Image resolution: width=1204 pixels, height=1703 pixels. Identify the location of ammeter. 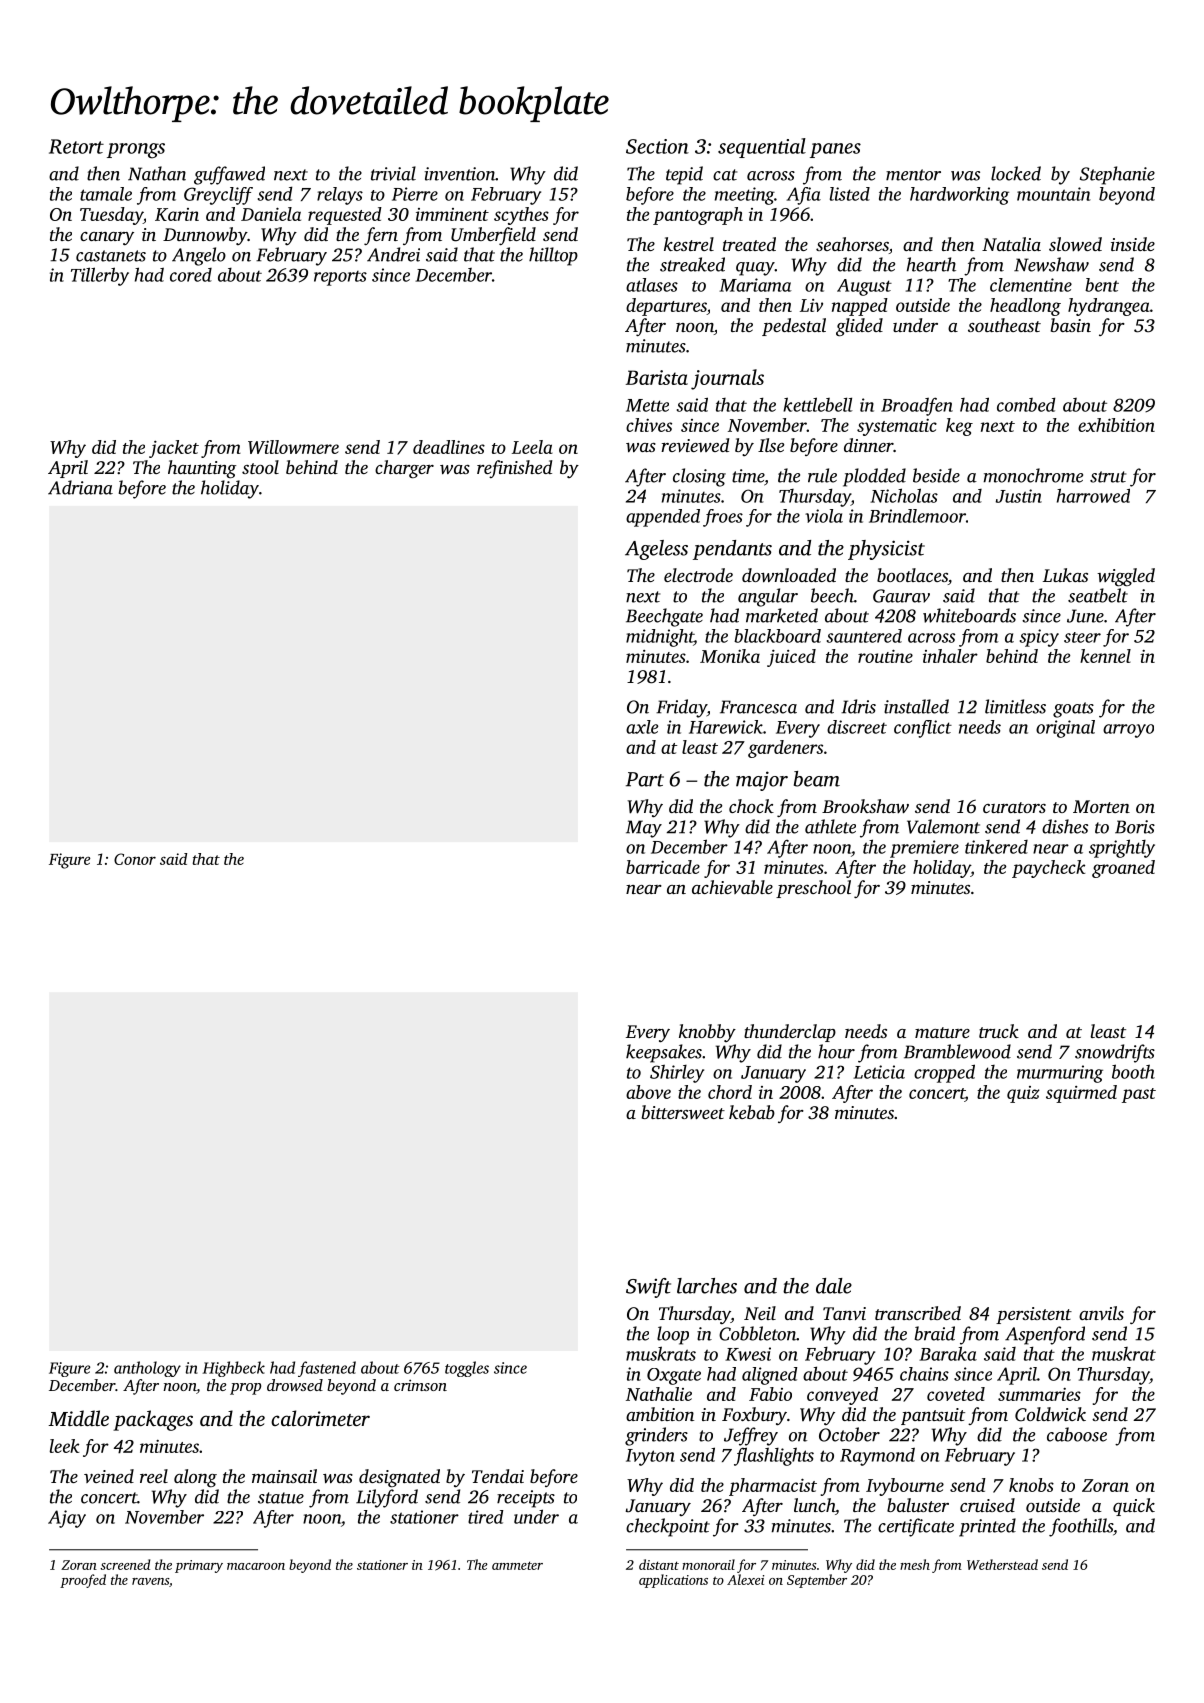
(517, 1565).
